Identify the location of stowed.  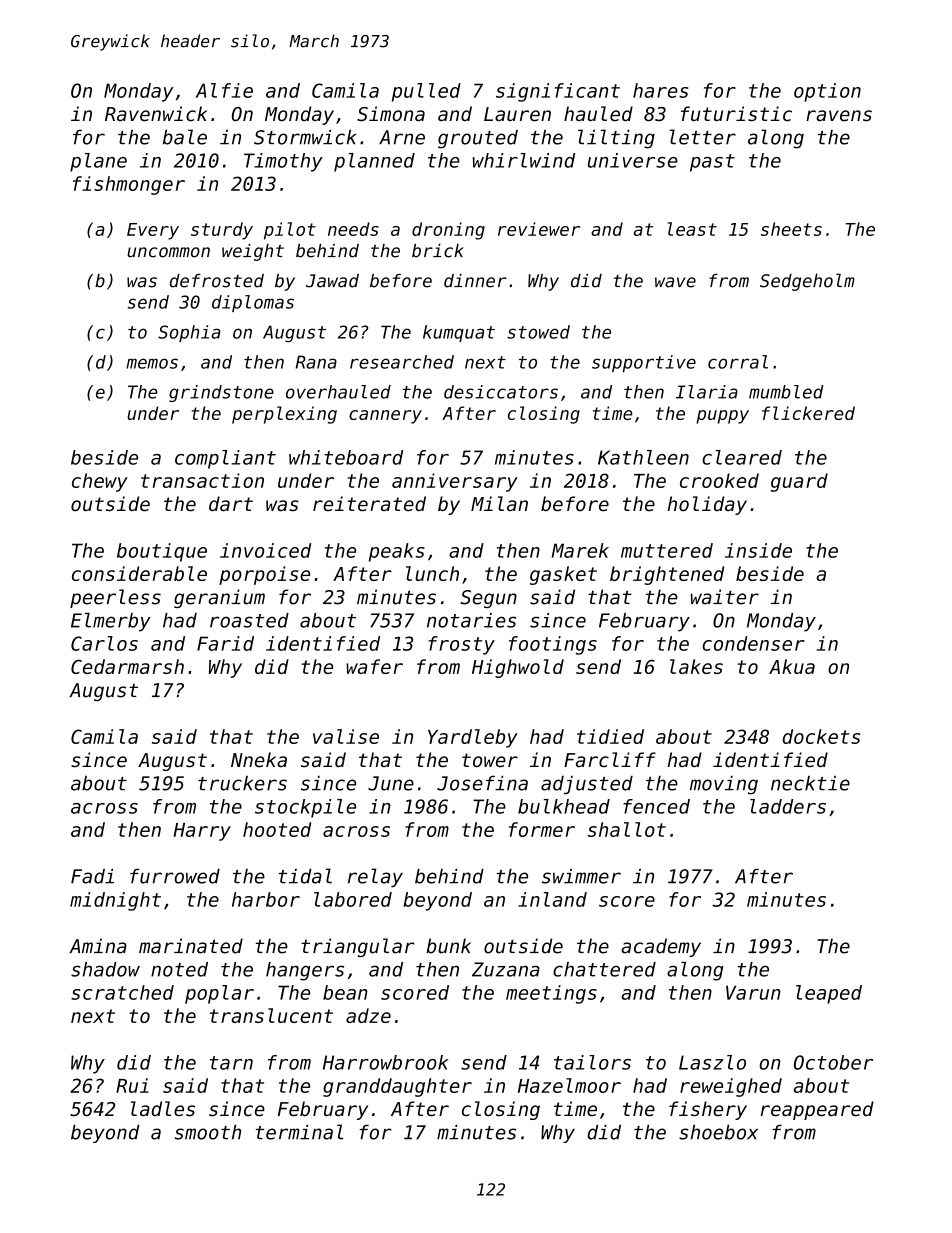
(538, 332).
